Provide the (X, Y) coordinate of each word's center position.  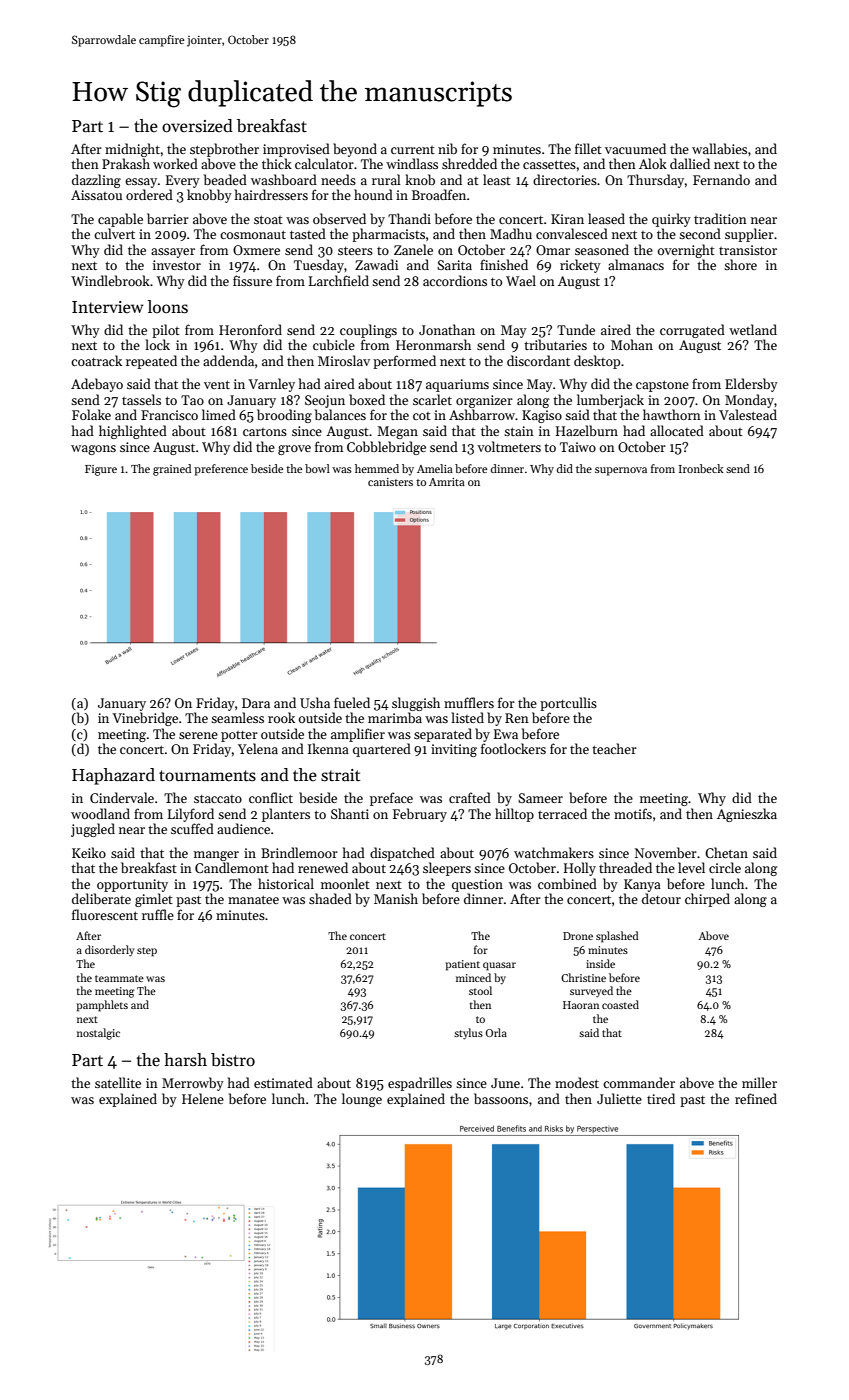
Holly (580, 869)
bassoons (501, 1098)
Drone (578, 936)
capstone (662, 386)
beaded (225, 179)
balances (340, 414)
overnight (686, 251)
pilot (166, 331)
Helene (203, 1098)
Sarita (454, 265)
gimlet (154, 900)
